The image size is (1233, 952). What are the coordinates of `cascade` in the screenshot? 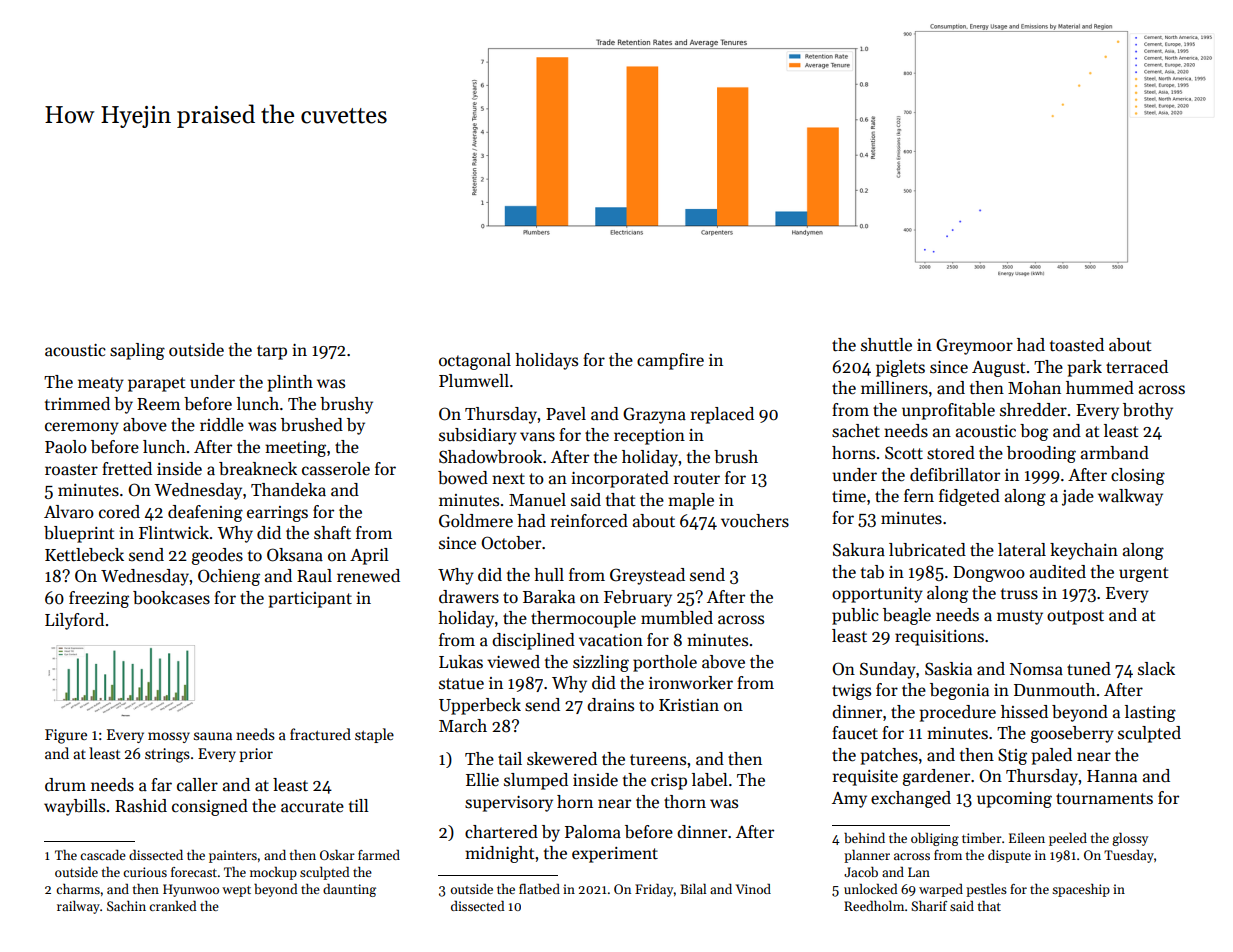 It's located at (103, 855).
